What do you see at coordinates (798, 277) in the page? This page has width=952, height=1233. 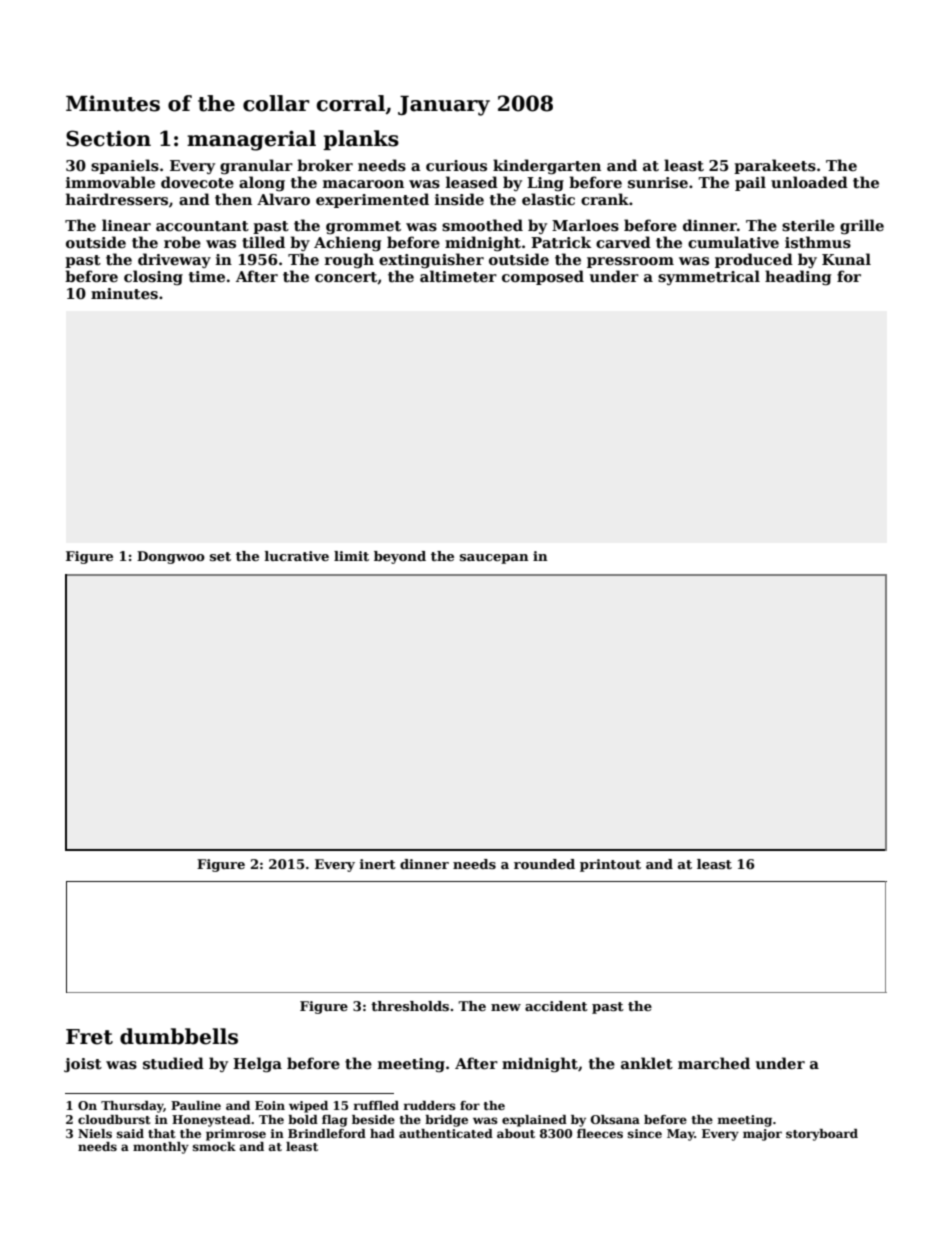 I see `heading` at bounding box center [798, 277].
